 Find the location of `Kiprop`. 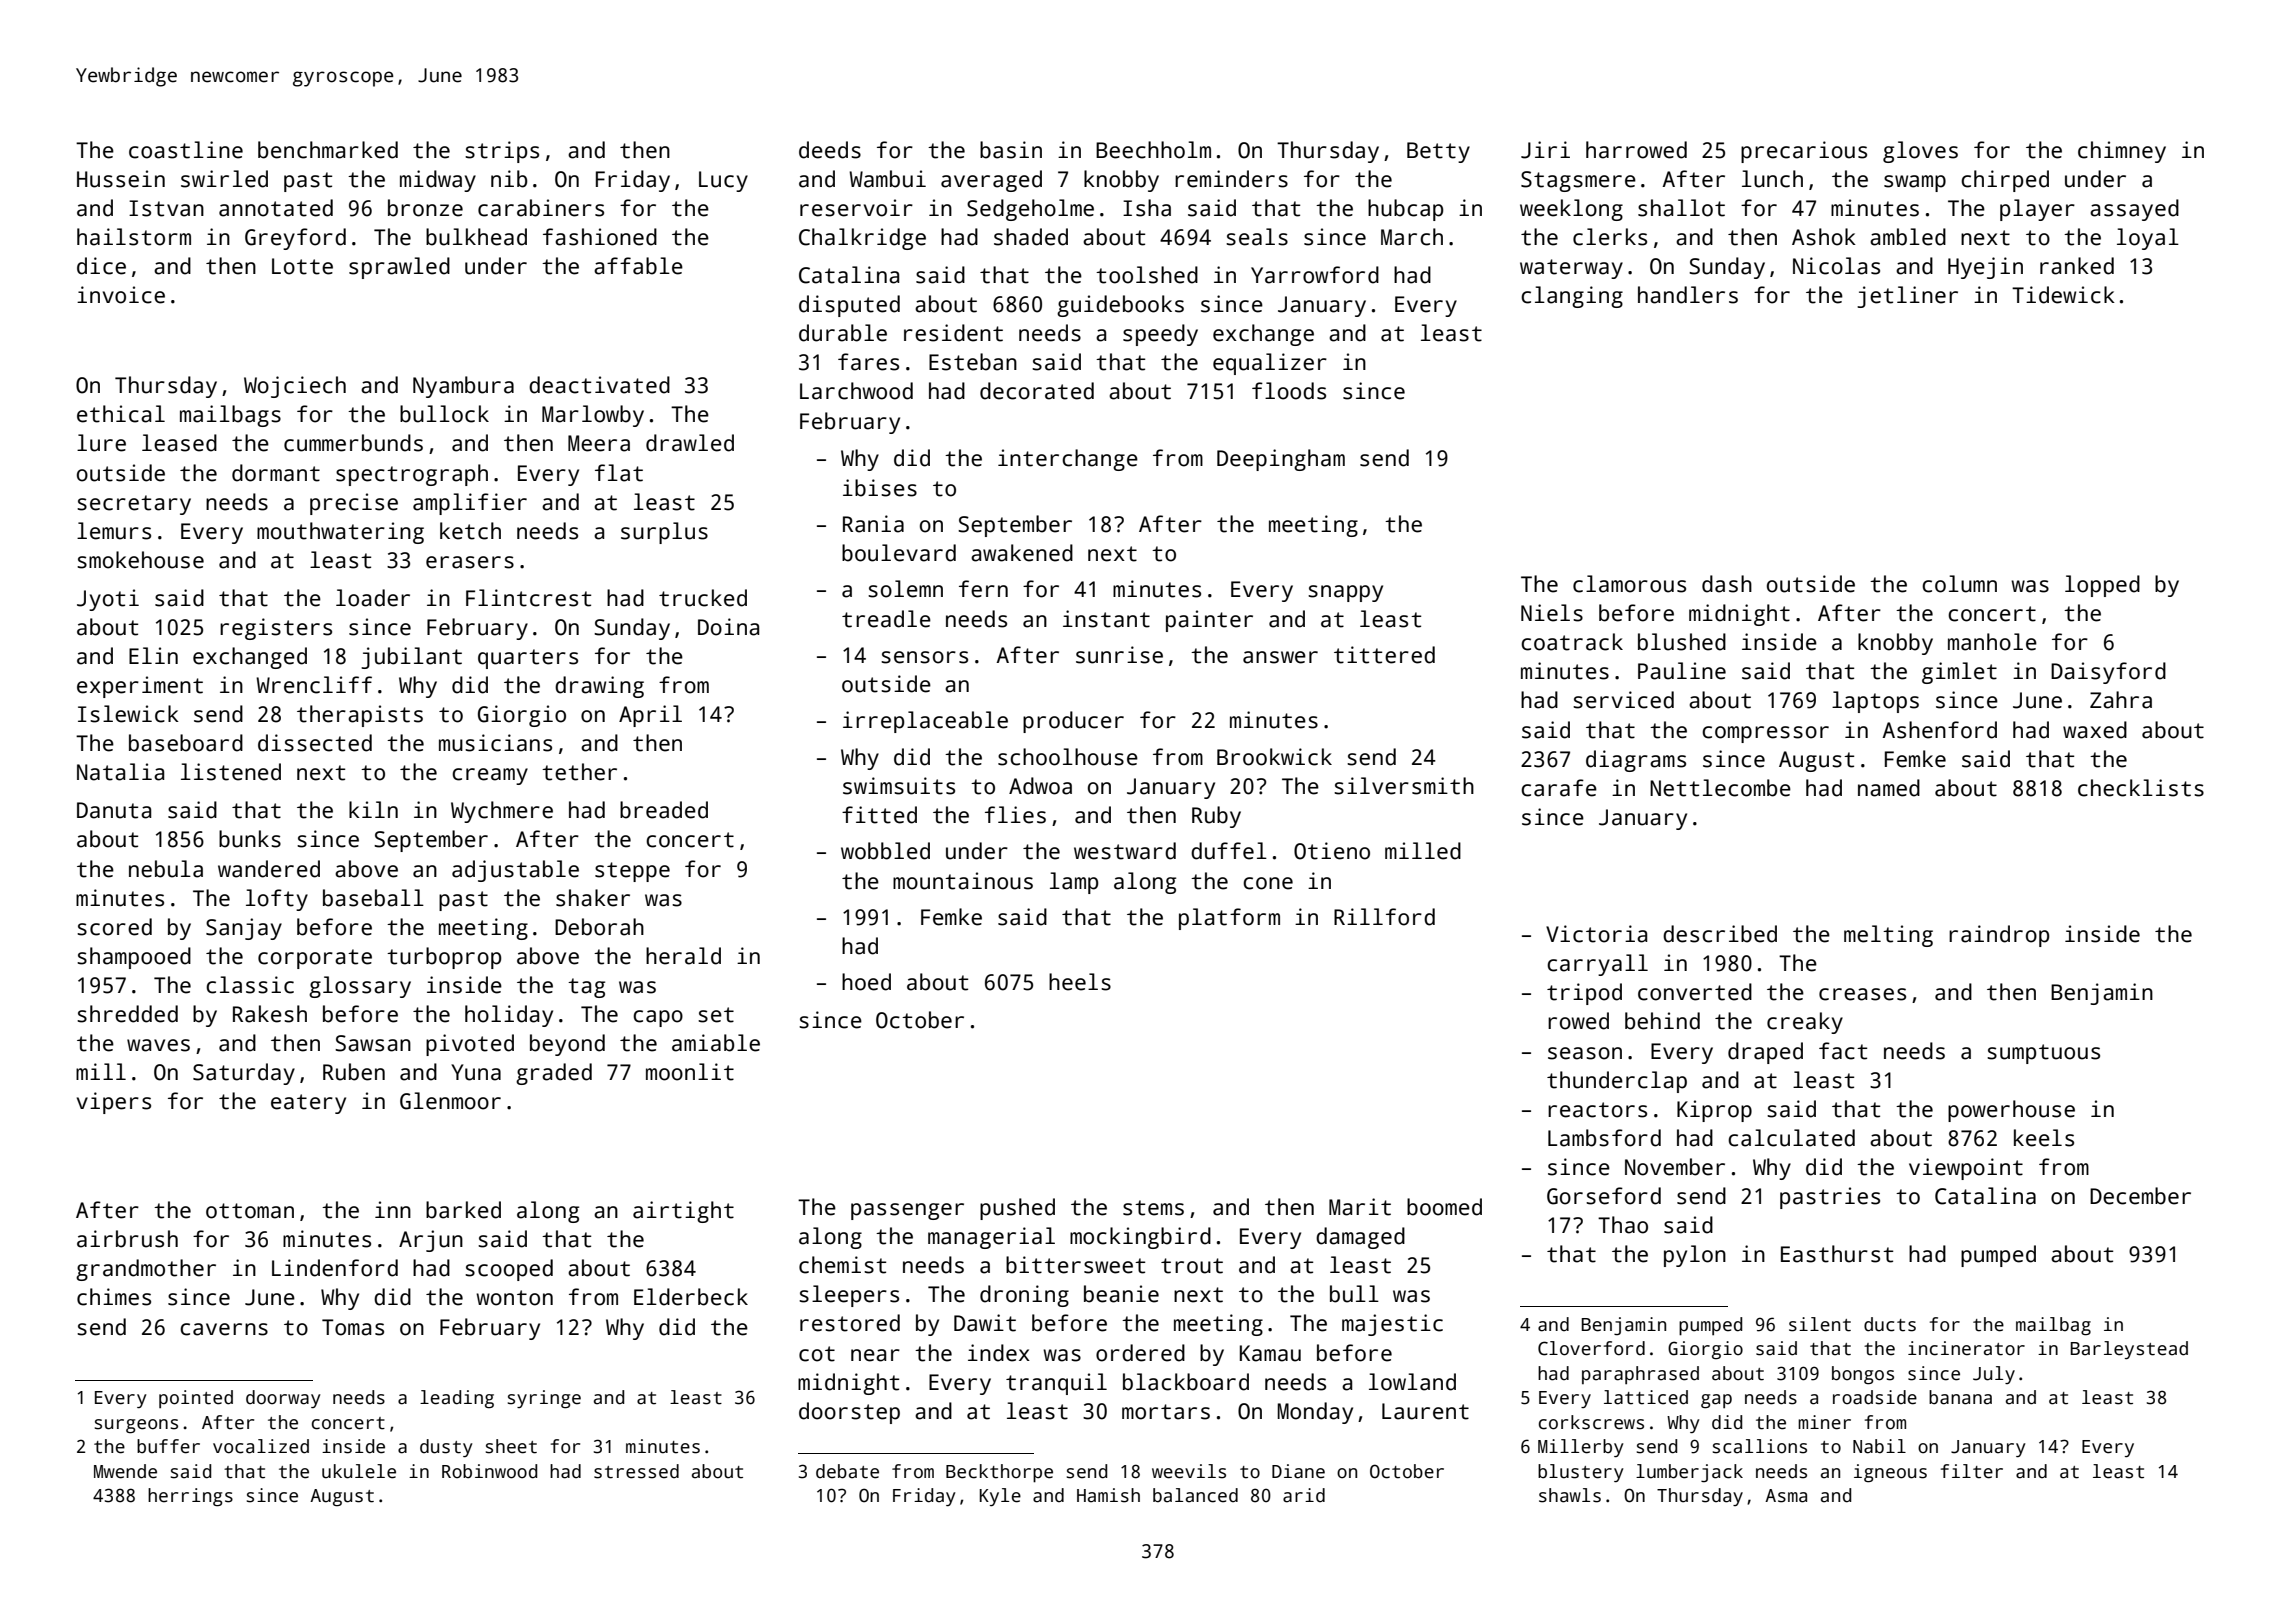

Kiprop is located at coordinates (1714, 1111).
